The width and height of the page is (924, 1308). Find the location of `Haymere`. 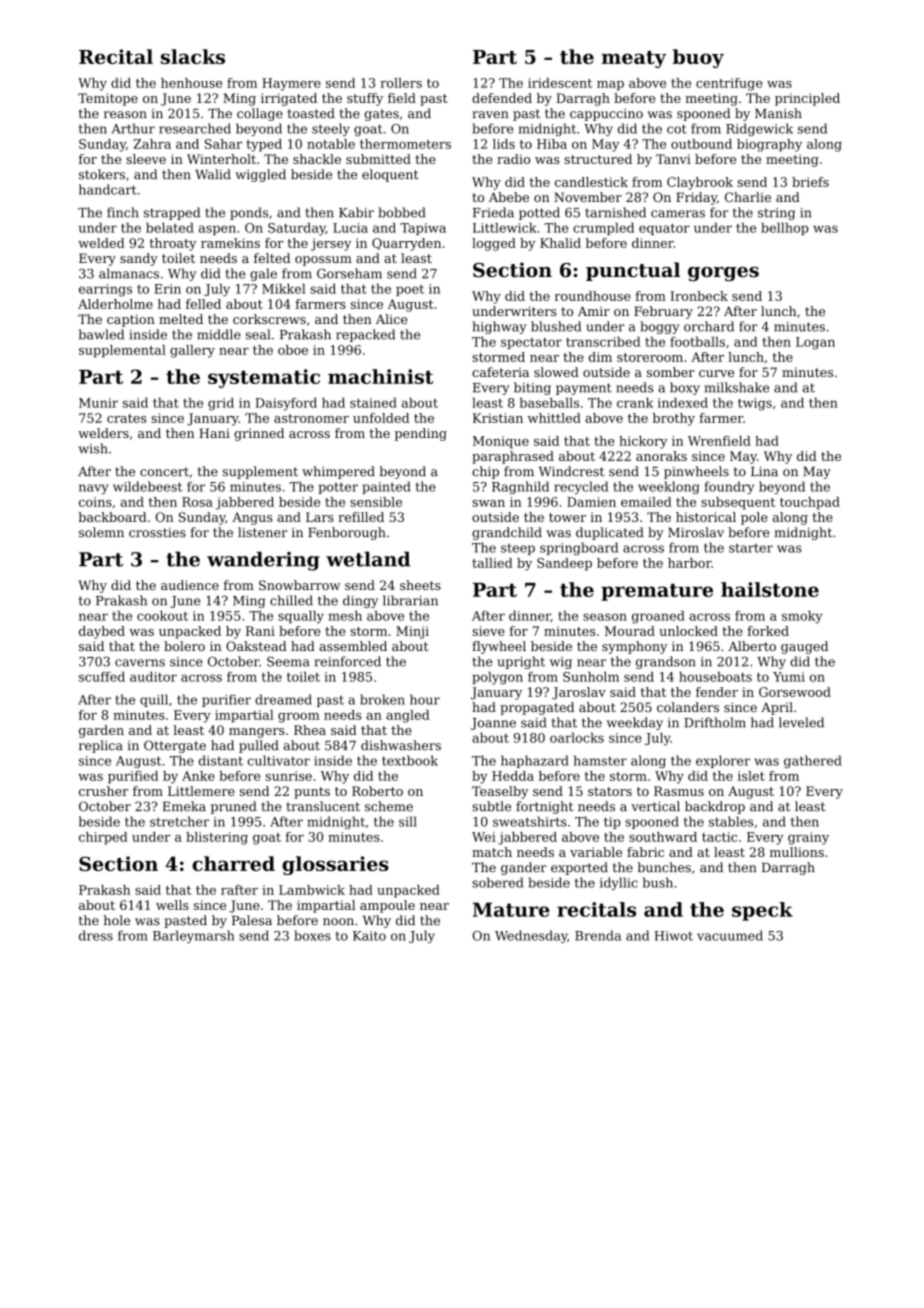

Haymere is located at coordinates (291, 84).
